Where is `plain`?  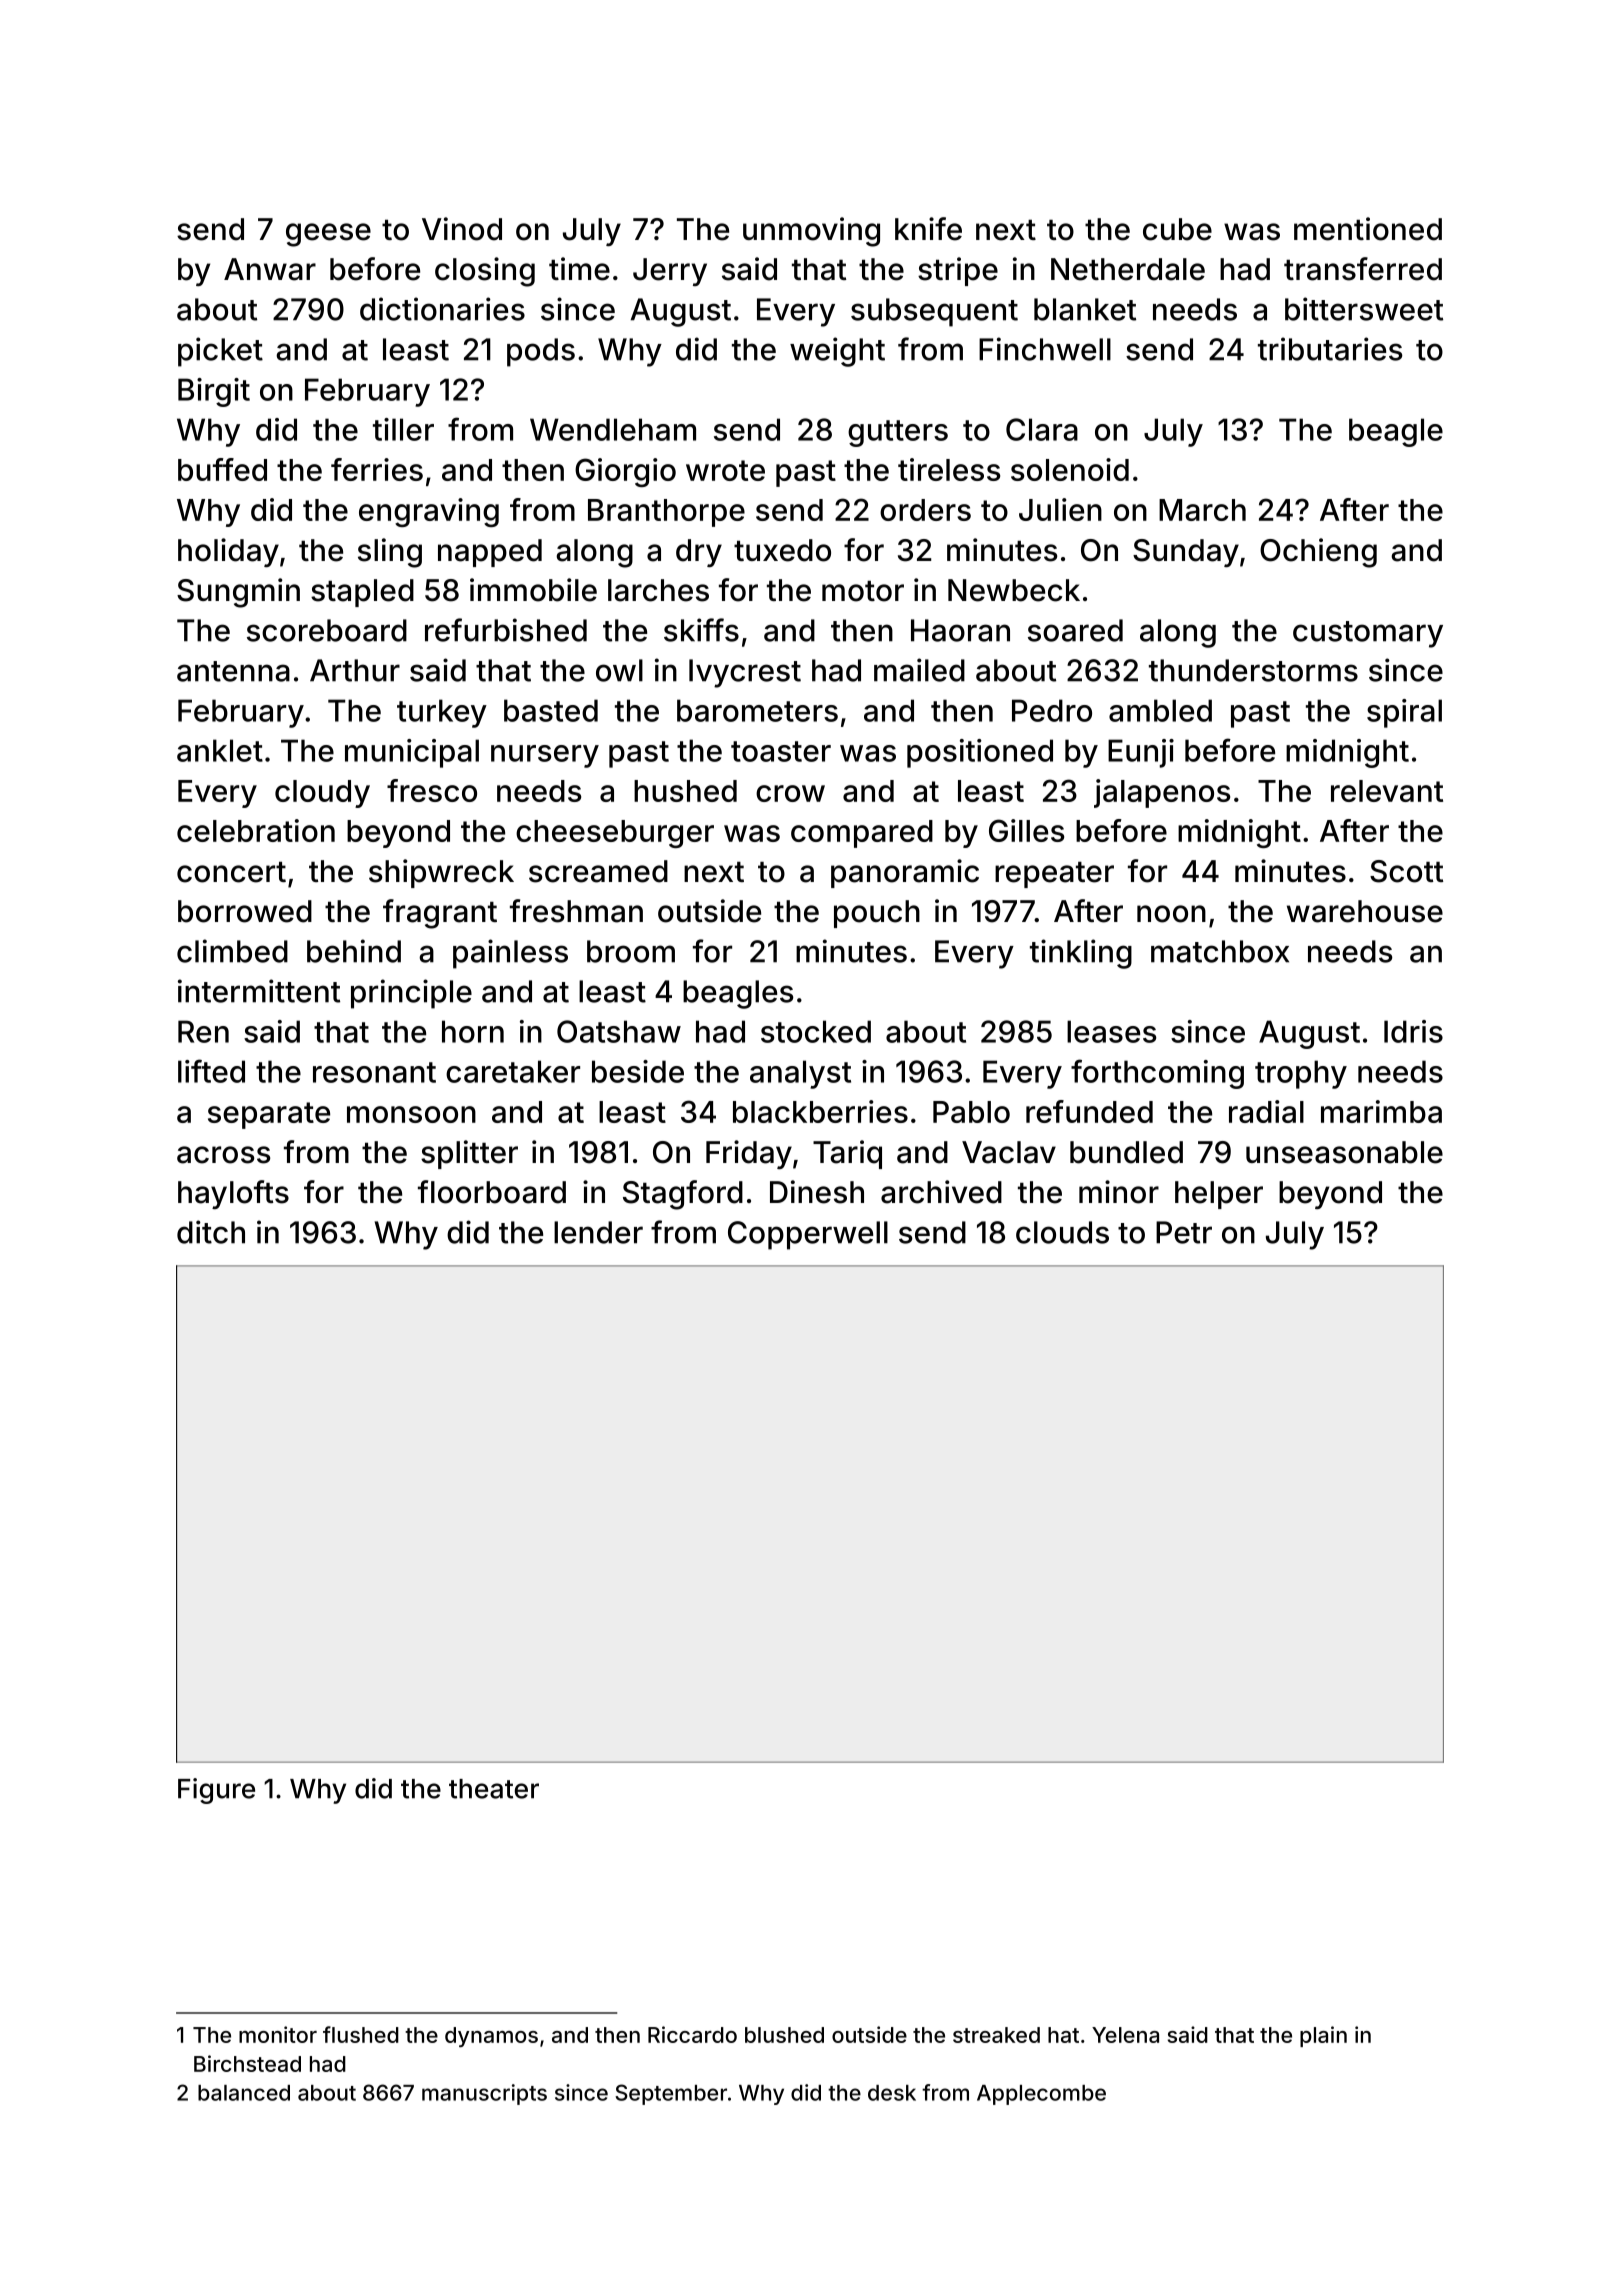
plain is located at coordinates (1323, 2036).
